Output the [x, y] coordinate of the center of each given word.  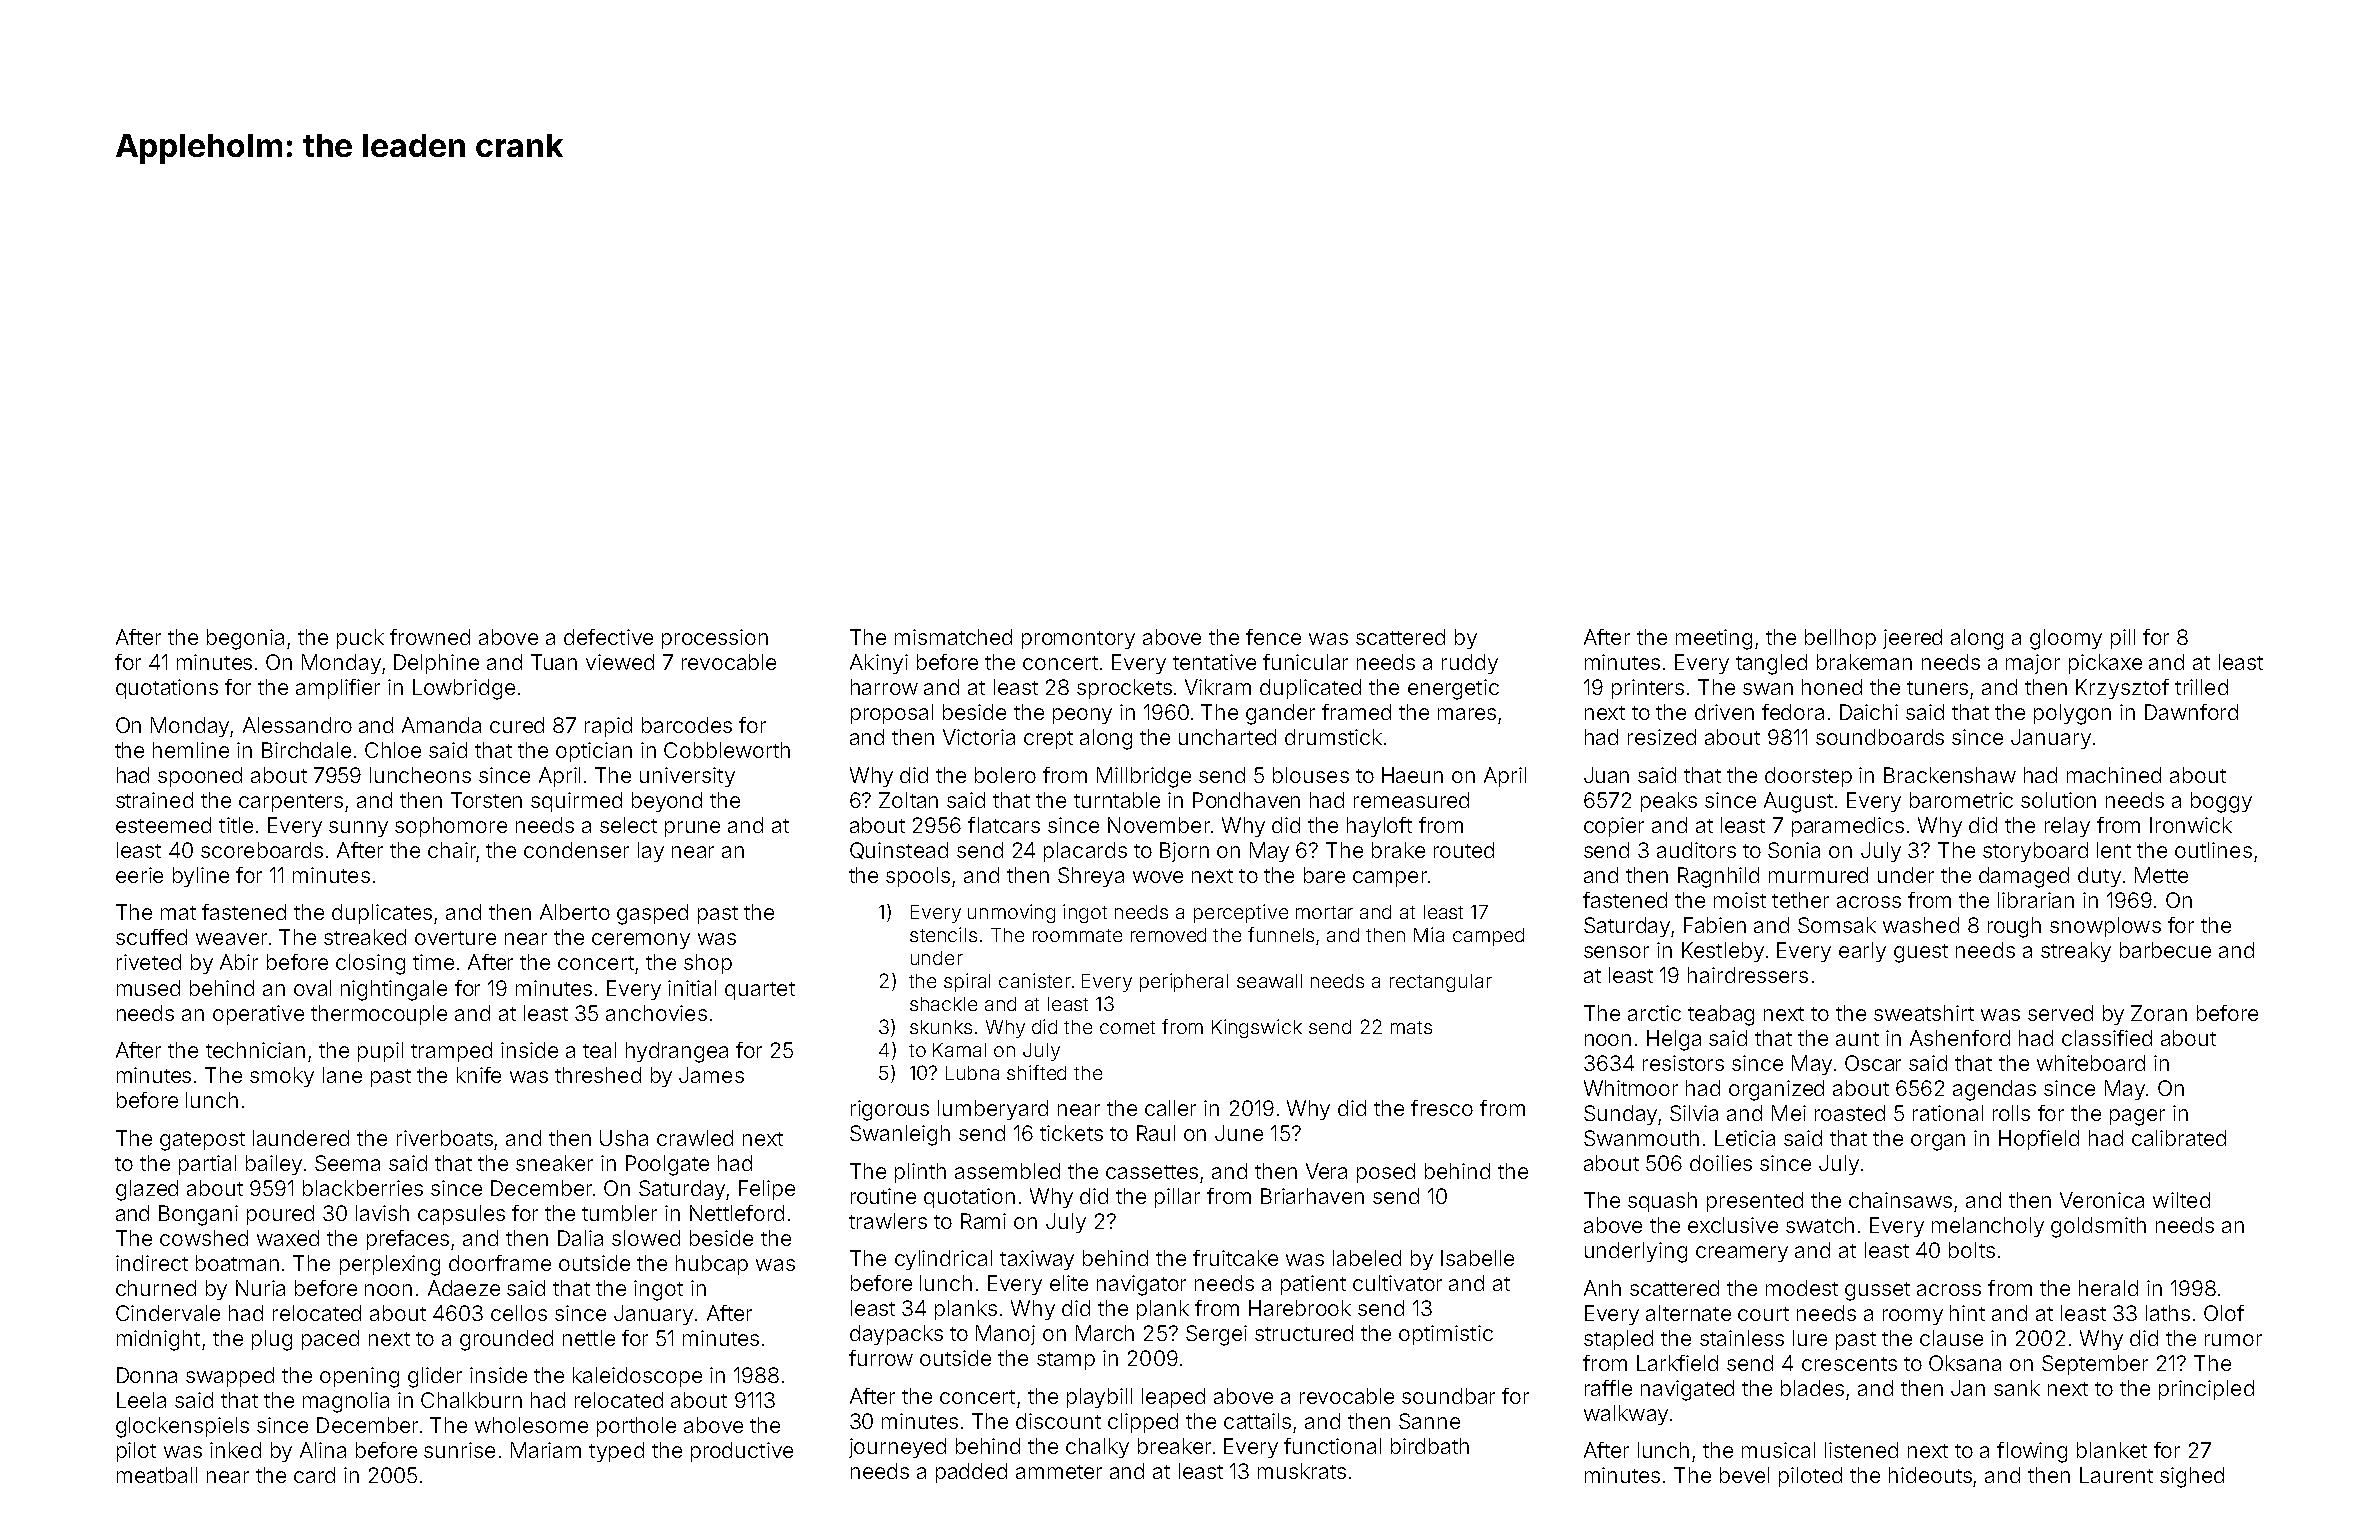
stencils [943, 934]
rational [1948, 1113]
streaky [2076, 952]
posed [1386, 1173]
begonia [245, 639]
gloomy [2066, 639]
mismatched [953, 637]
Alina [323, 1450]
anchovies [656, 1013]
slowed [646, 1238]
